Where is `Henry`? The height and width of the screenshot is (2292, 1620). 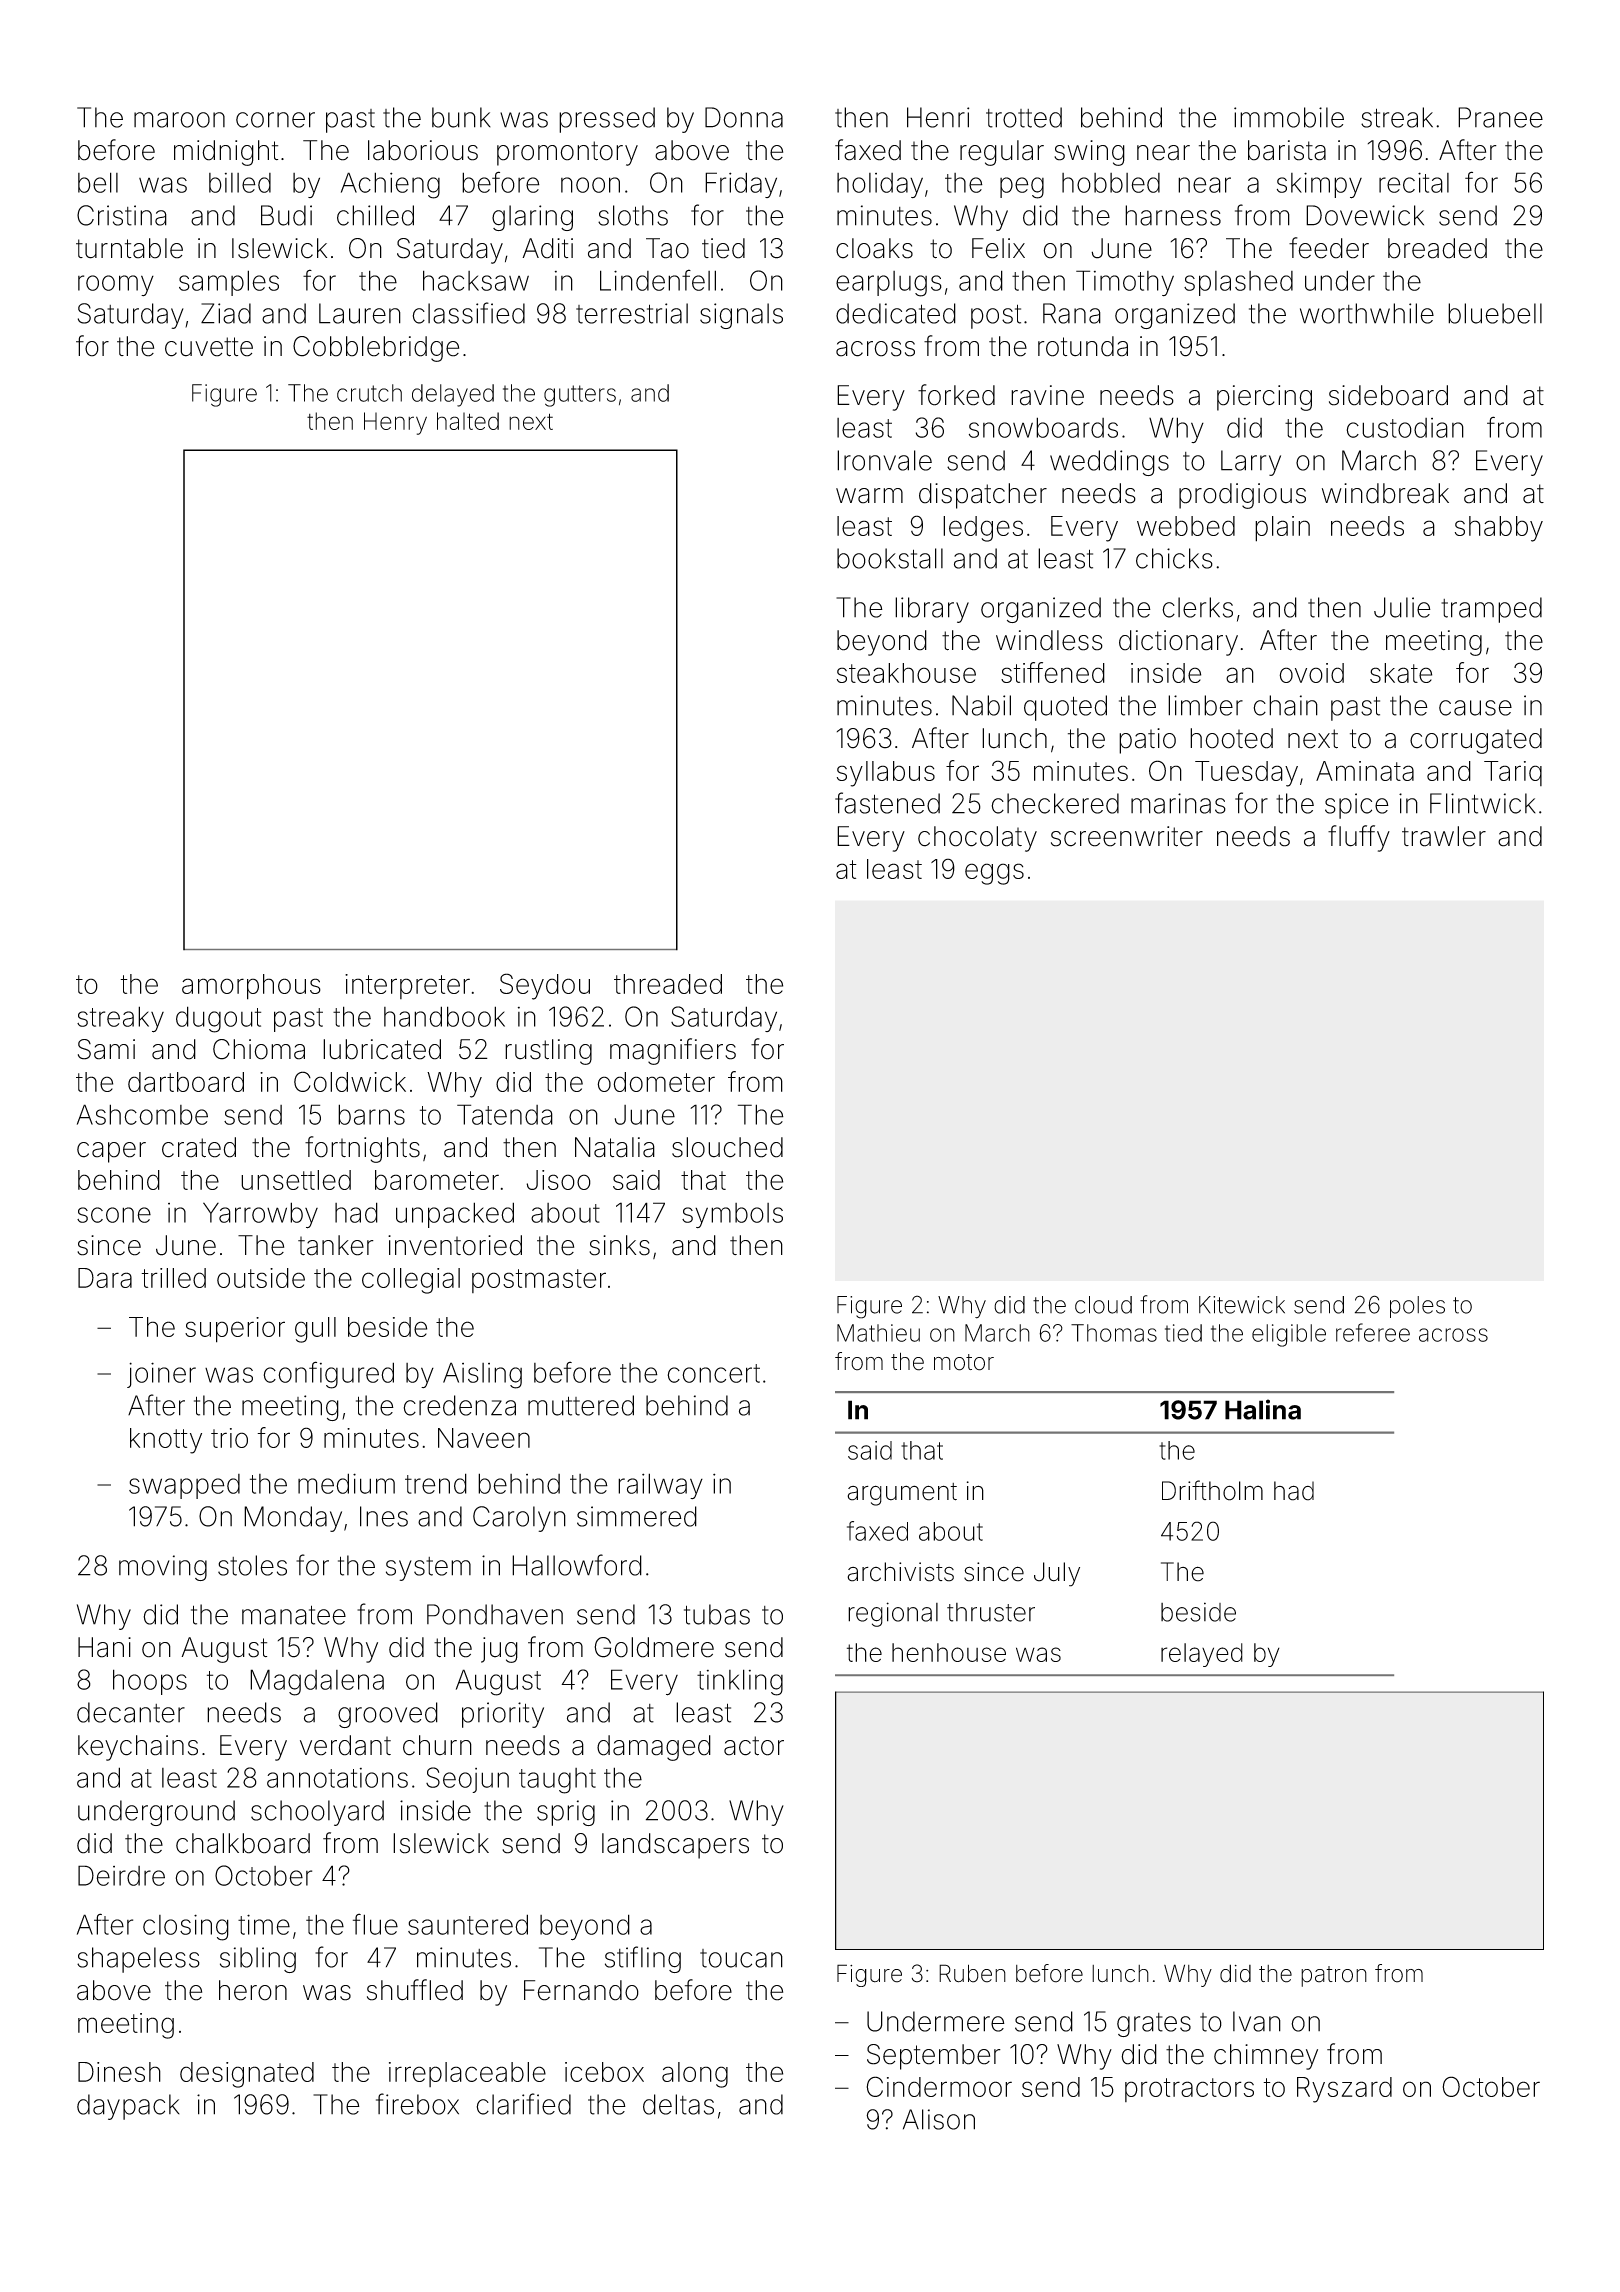 Henry is located at coordinates (395, 423).
